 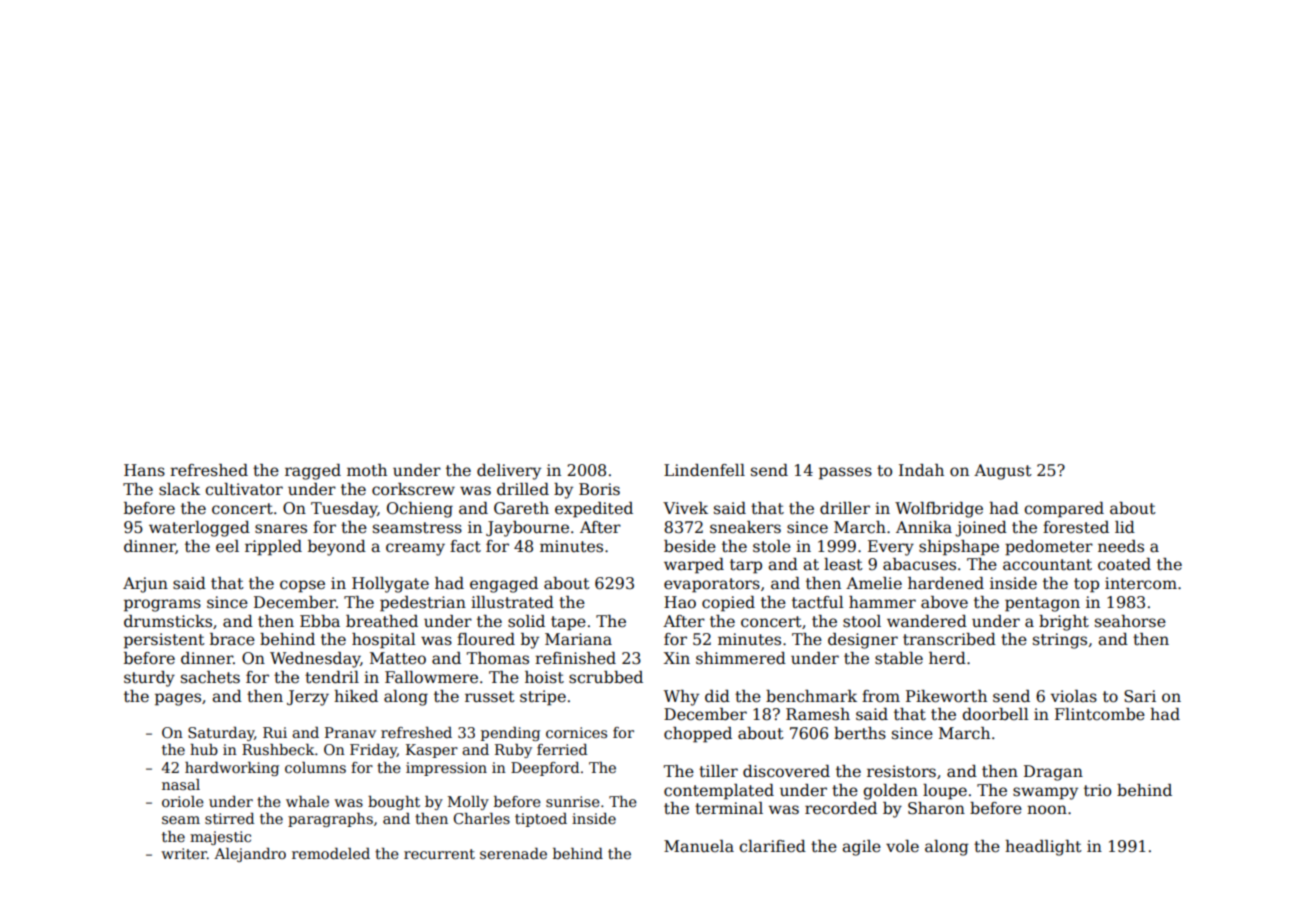 What do you see at coordinates (307, 801) in the screenshot?
I see `whale` at bounding box center [307, 801].
